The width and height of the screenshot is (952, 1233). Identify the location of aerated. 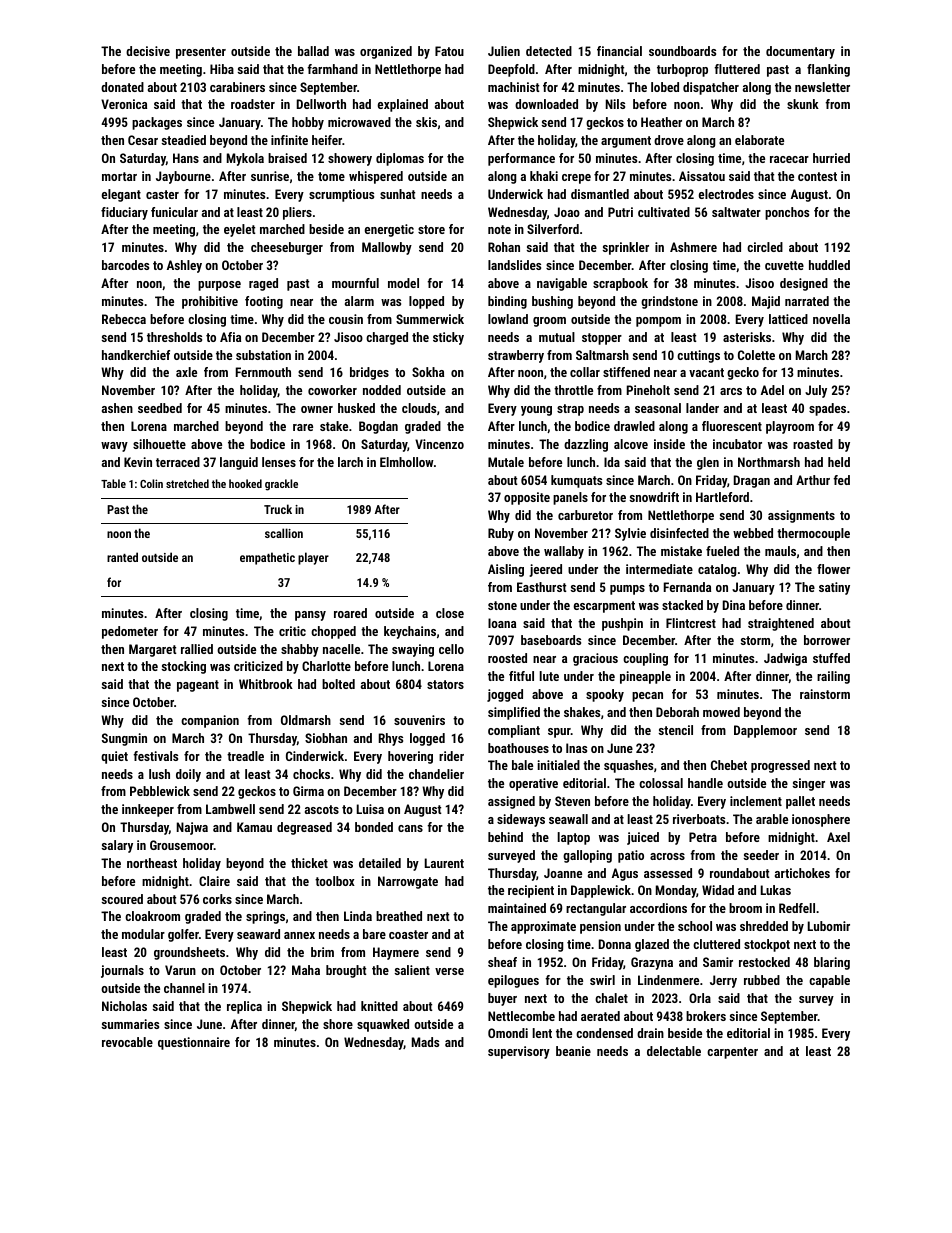
(600, 1016).
